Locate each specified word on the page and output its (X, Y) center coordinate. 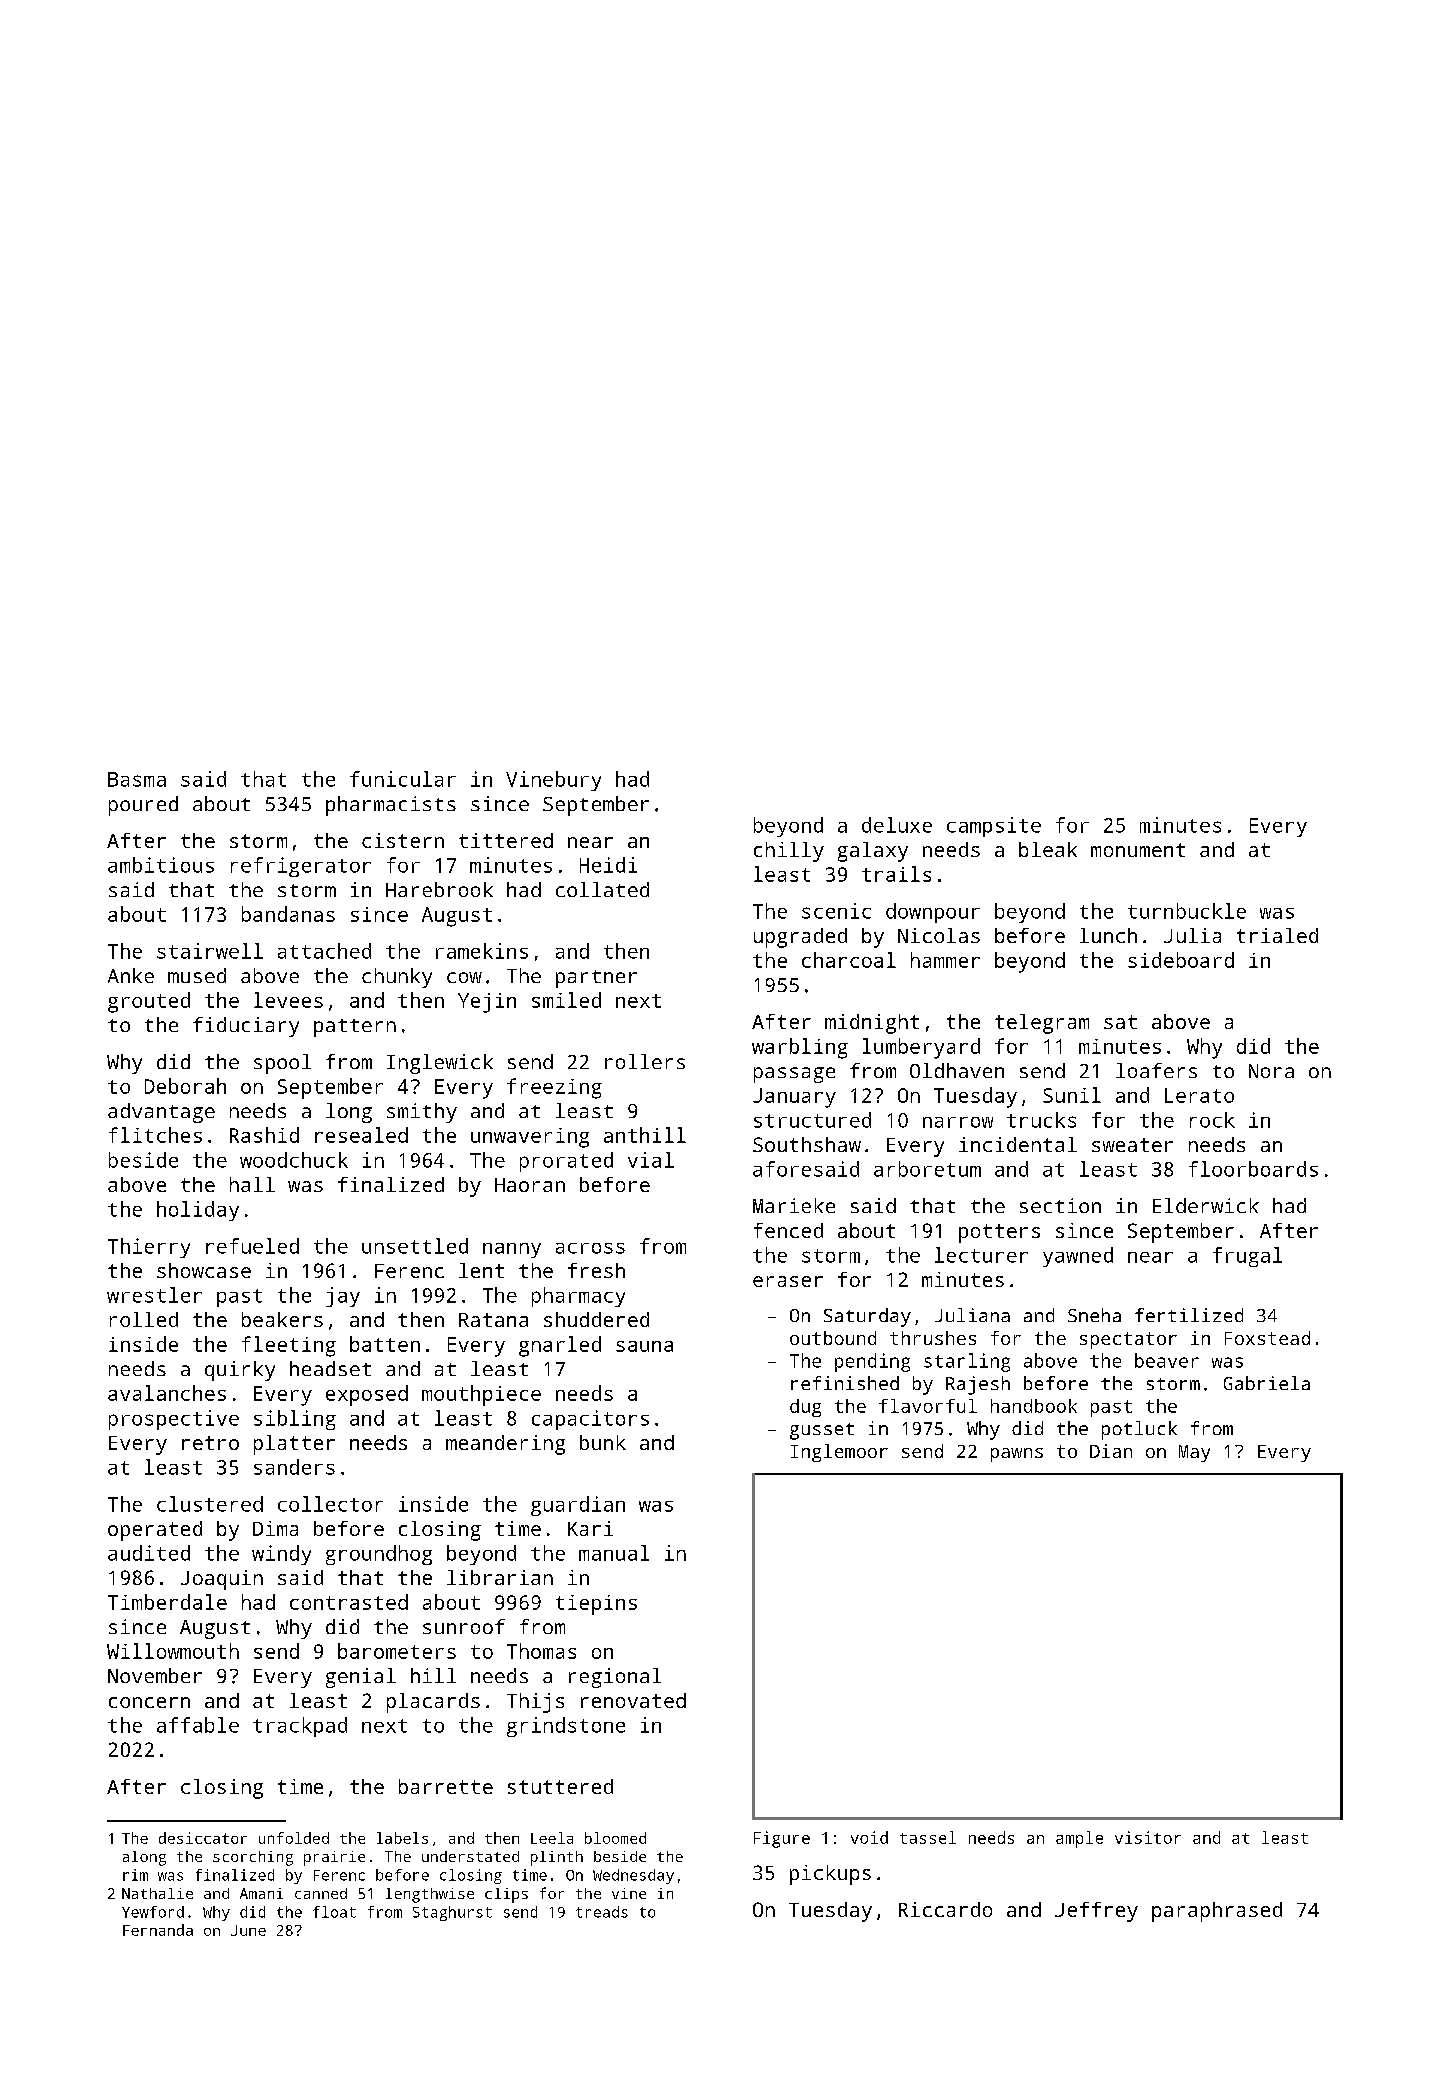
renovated (633, 1700)
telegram (1042, 1024)
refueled (252, 1246)
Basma (137, 779)
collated (602, 889)
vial (651, 1160)
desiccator (203, 1838)
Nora (1271, 1071)
